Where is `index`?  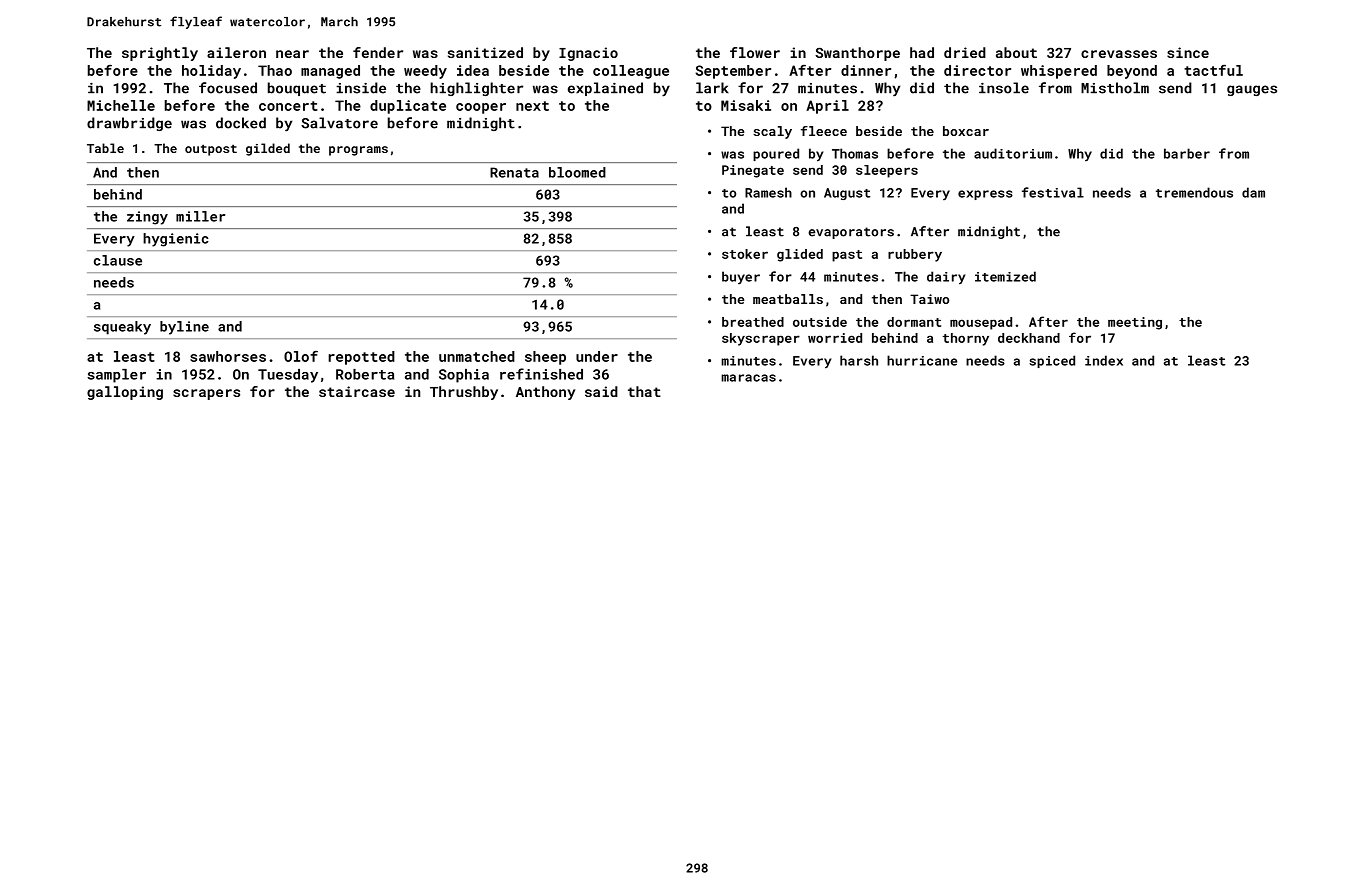 index is located at coordinates (1104, 360).
